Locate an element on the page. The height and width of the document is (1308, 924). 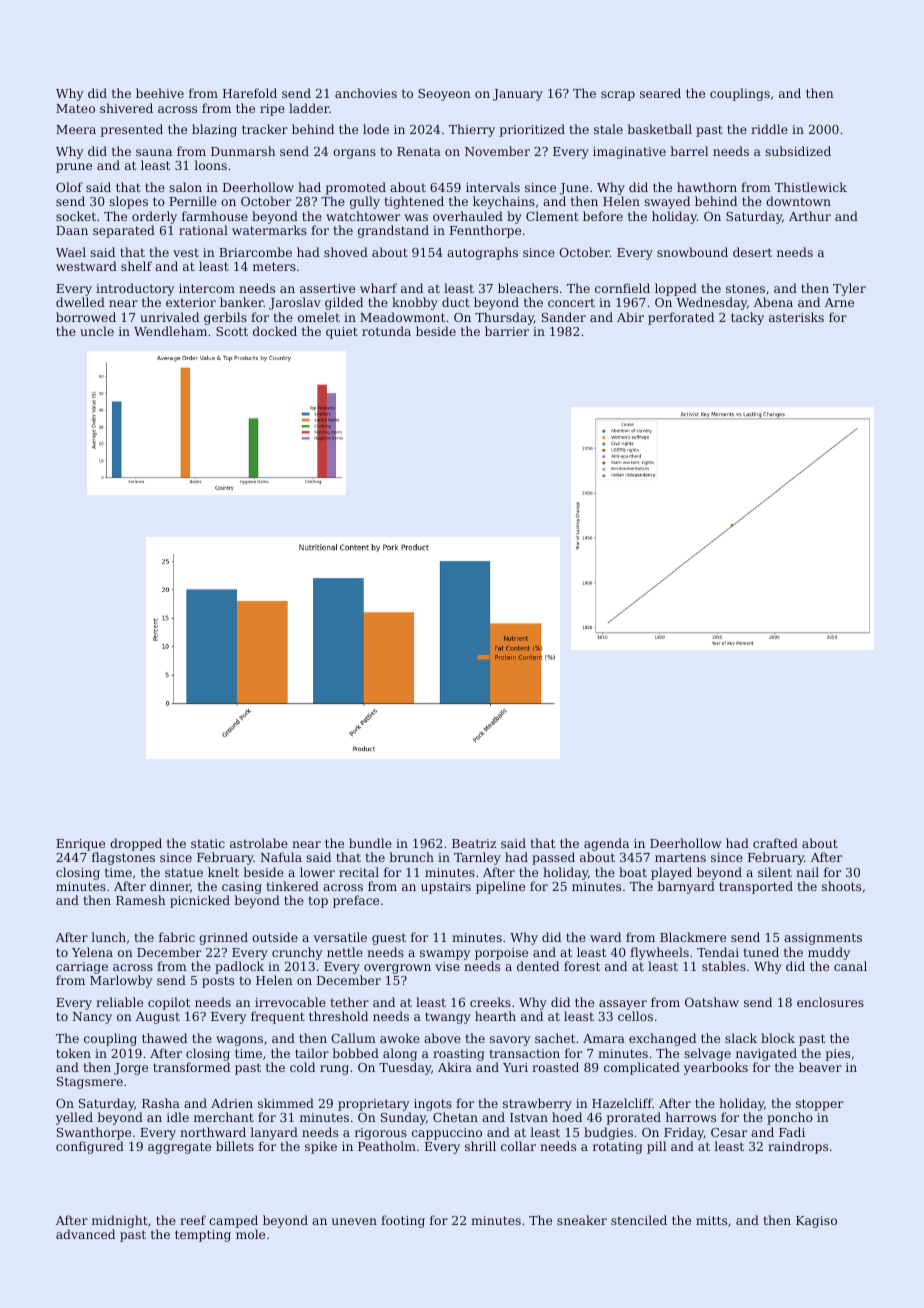
footing is located at coordinates (403, 1221).
